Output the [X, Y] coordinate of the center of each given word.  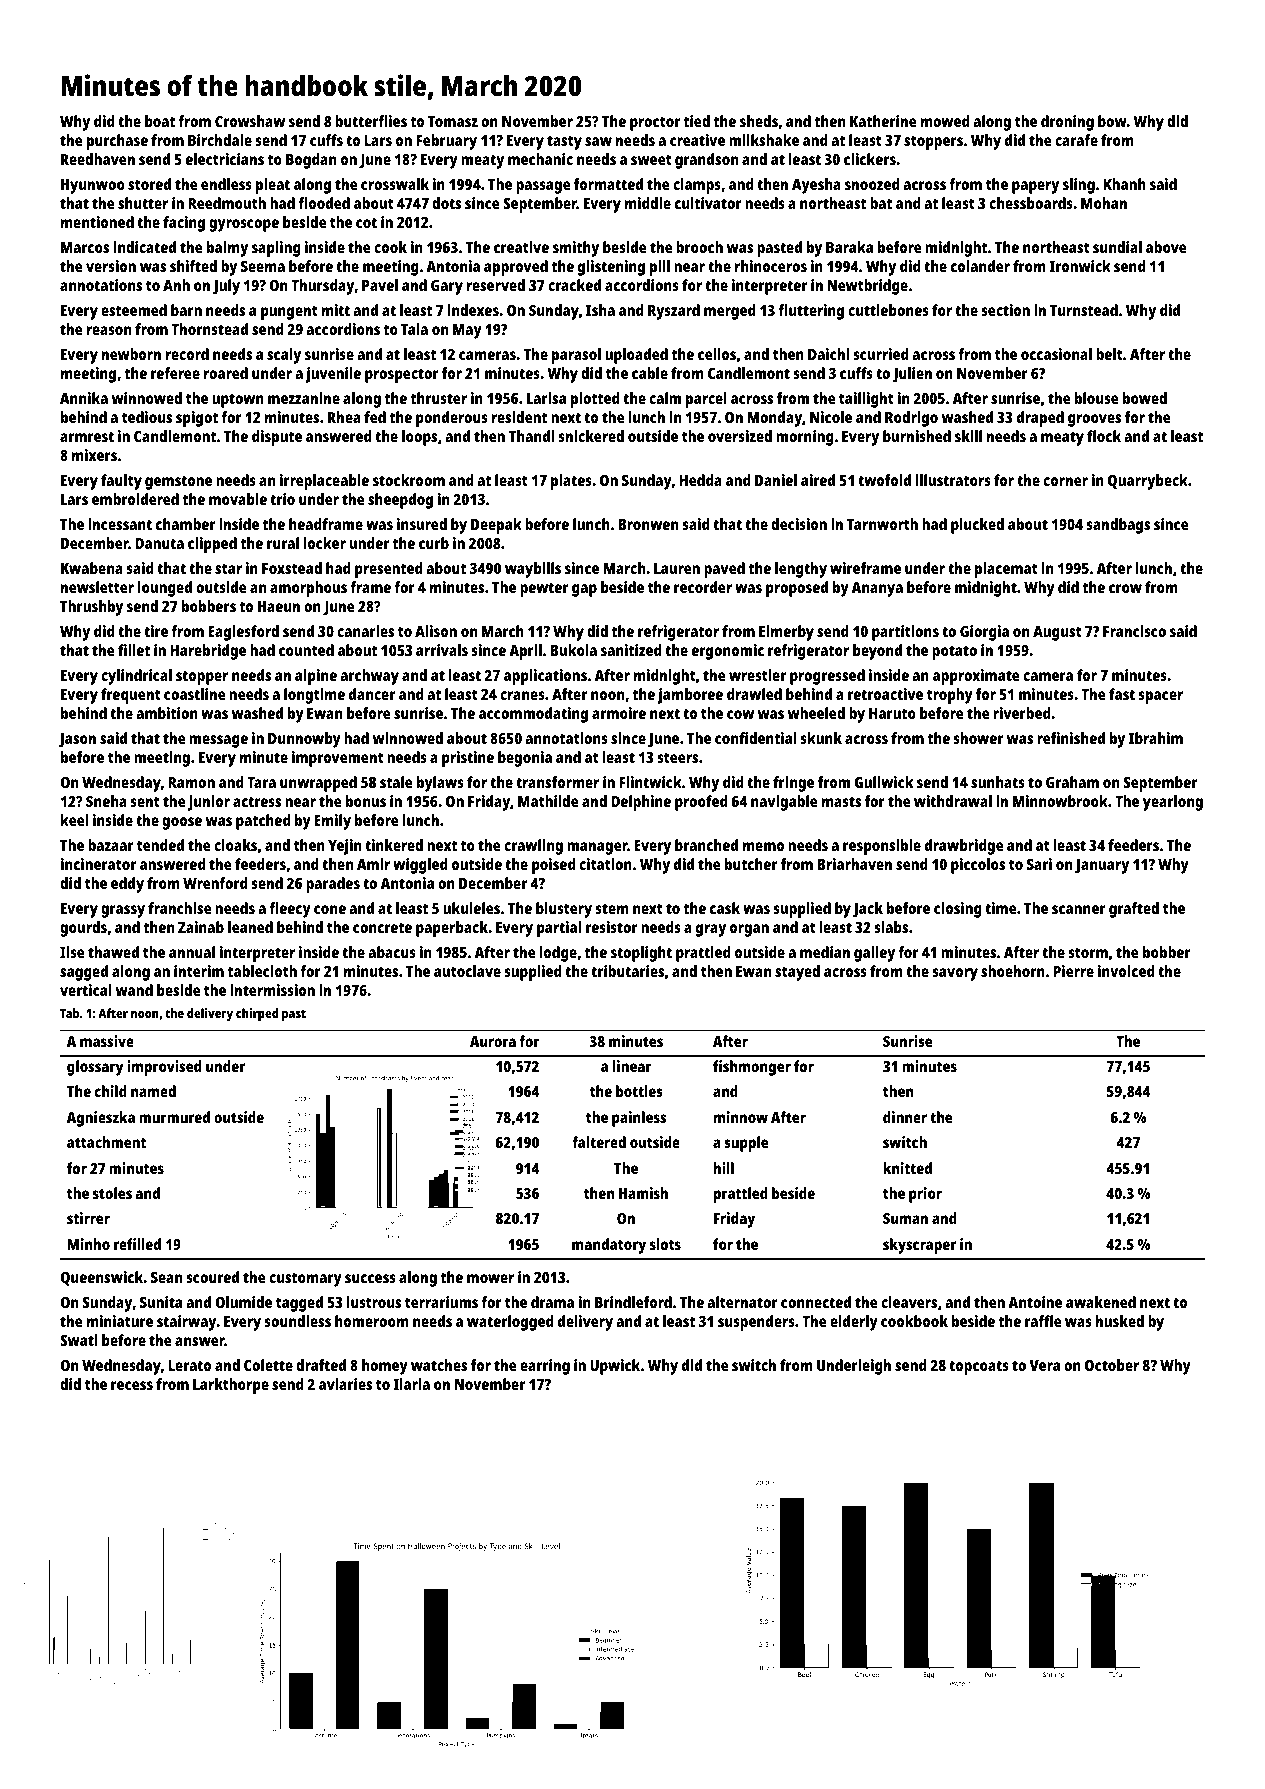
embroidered [135, 499]
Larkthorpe [231, 1386]
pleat [273, 186]
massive [107, 1041]
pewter [544, 590]
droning [1067, 123]
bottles [639, 1091]
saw [598, 141]
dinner [905, 1117]
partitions [905, 633]
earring [545, 1367]
